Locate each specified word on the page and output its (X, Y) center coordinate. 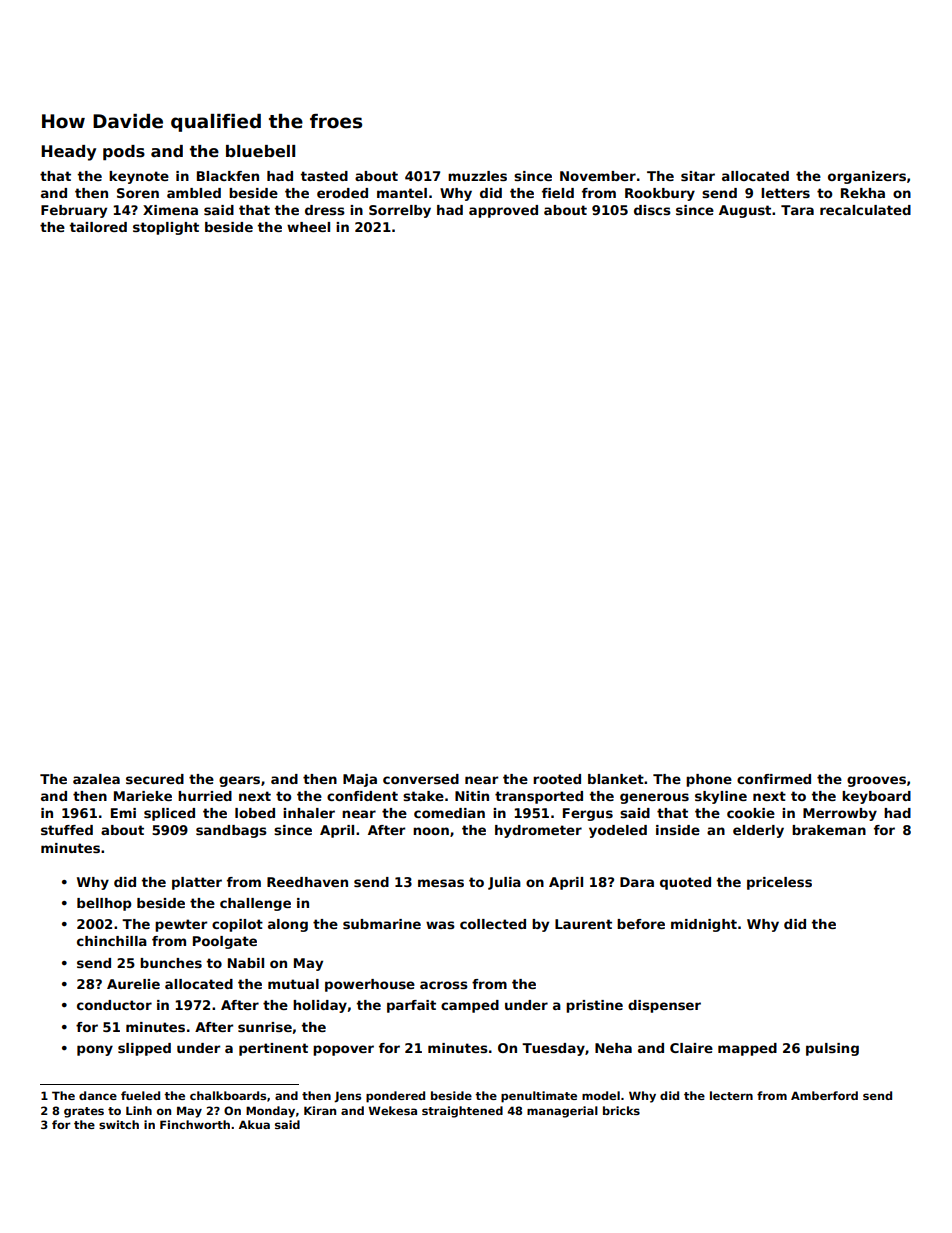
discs (652, 210)
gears (239, 781)
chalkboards (228, 1095)
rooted (557, 779)
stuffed (67, 830)
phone (709, 780)
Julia (504, 883)
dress (325, 210)
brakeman (829, 830)
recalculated (865, 210)
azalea (96, 779)
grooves (876, 781)
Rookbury (660, 194)
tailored (98, 227)
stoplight (166, 228)
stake (423, 796)
